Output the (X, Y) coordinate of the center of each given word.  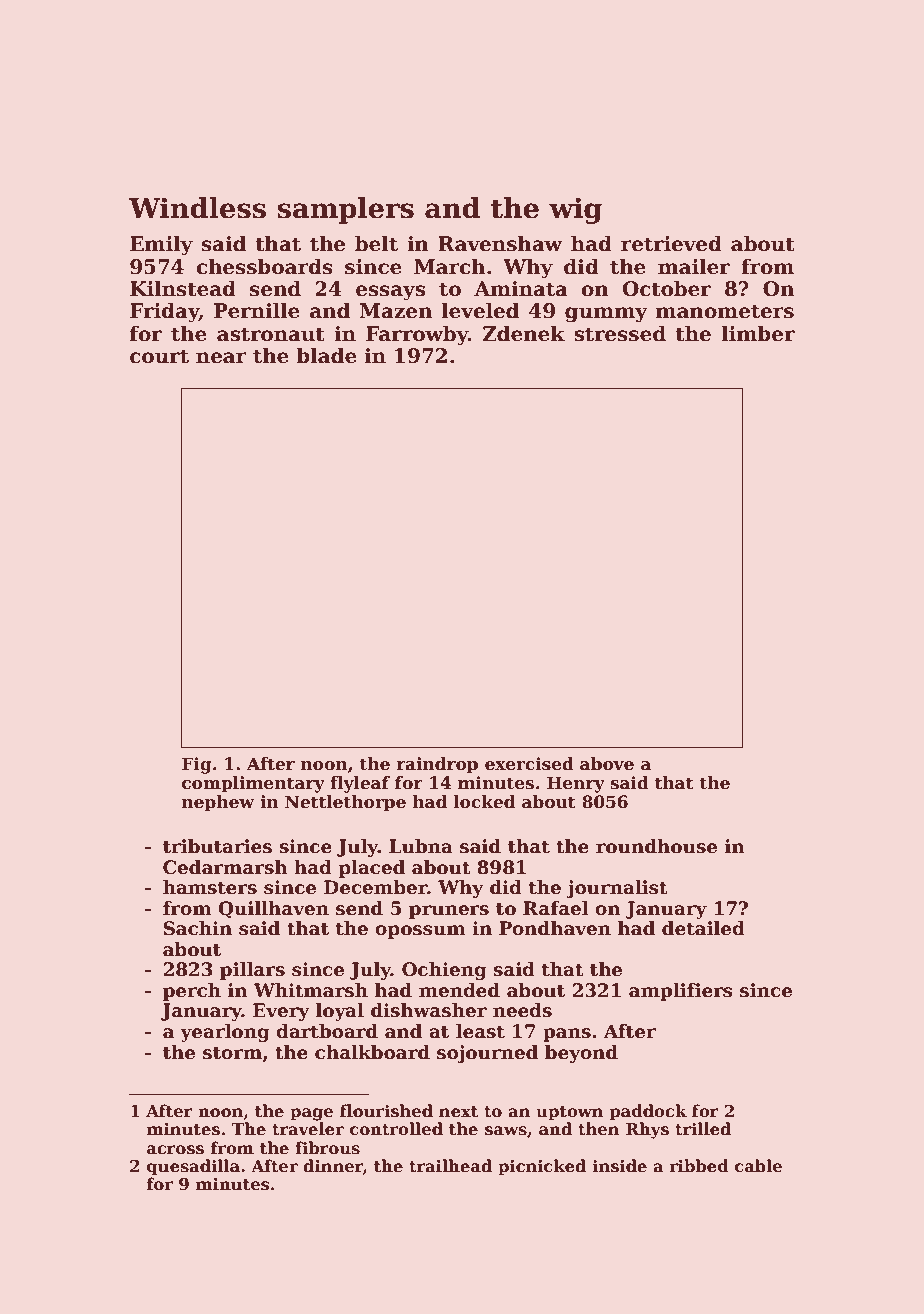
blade (326, 355)
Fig (197, 765)
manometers (725, 311)
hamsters (210, 887)
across (175, 1150)
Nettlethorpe (345, 803)
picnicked (542, 1167)
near (221, 358)
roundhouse (656, 846)
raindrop (437, 765)
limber (758, 333)
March (449, 266)
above (607, 764)
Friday (164, 312)
